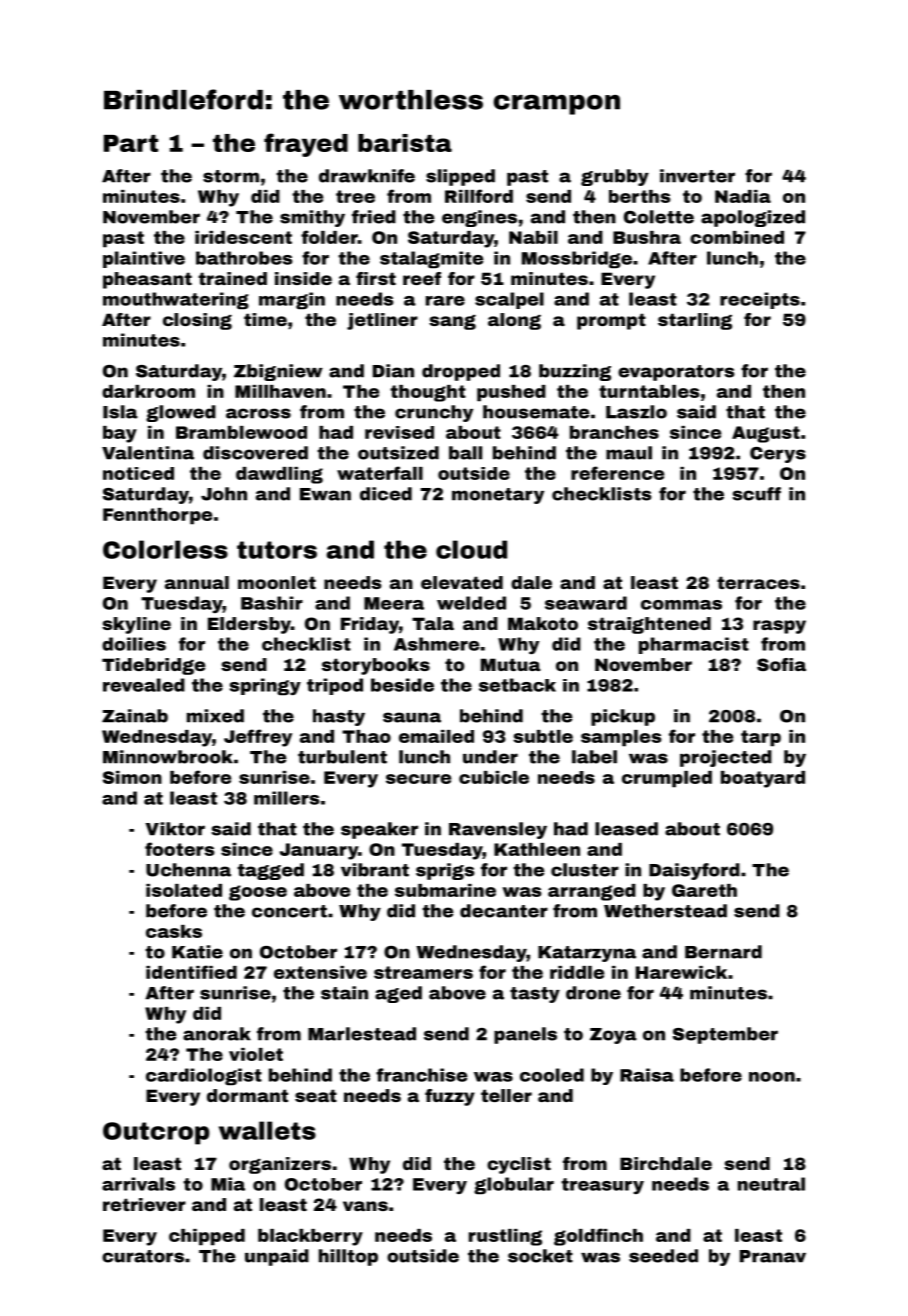 The image size is (908, 1316). What do you see at coordinates (131, 143) in the image?
I see `Part` at bounding box center [131, 143].
